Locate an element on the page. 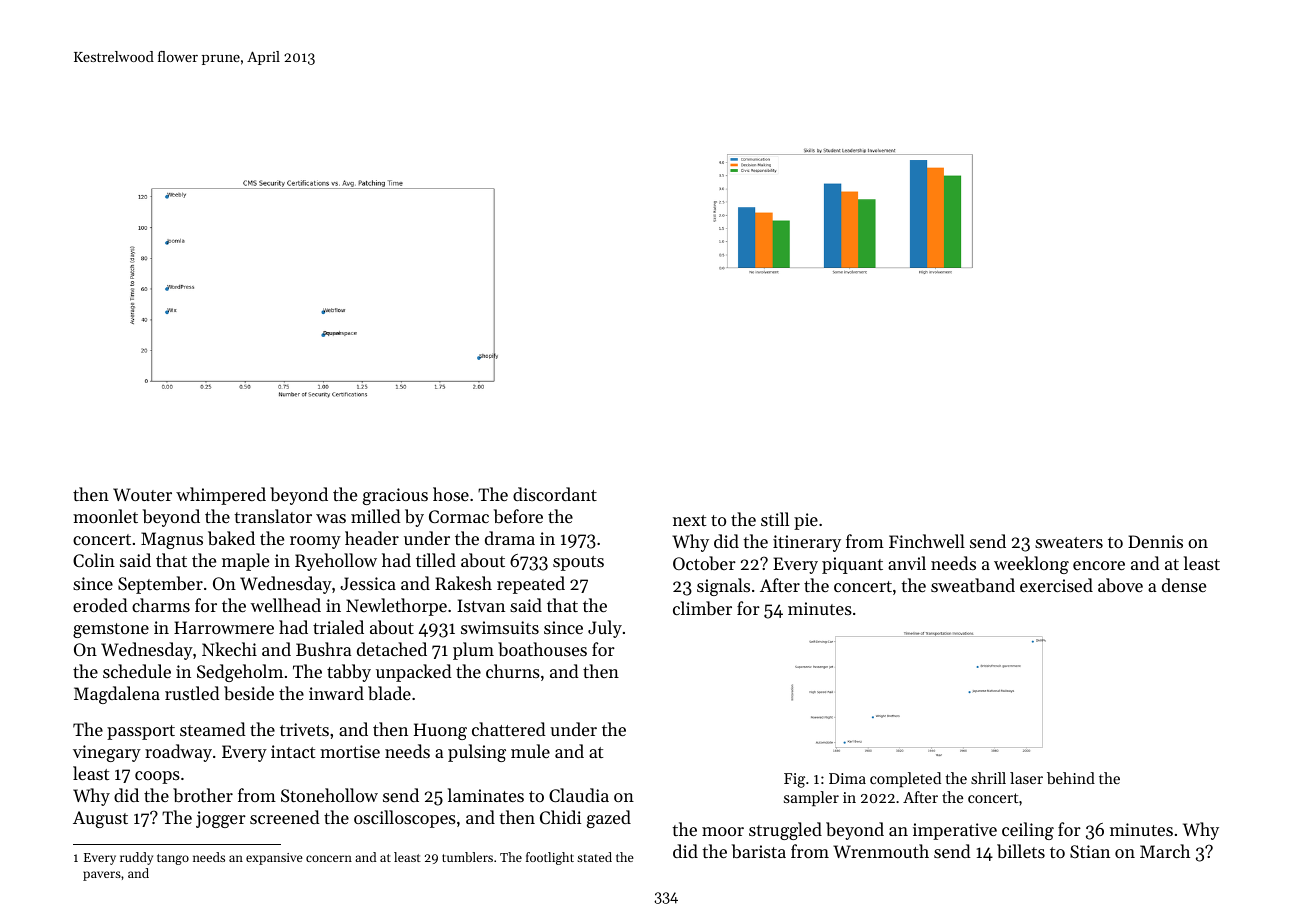 The width and height of the document is (1308, 924). boathouses is located at coordinates (542, 649).
